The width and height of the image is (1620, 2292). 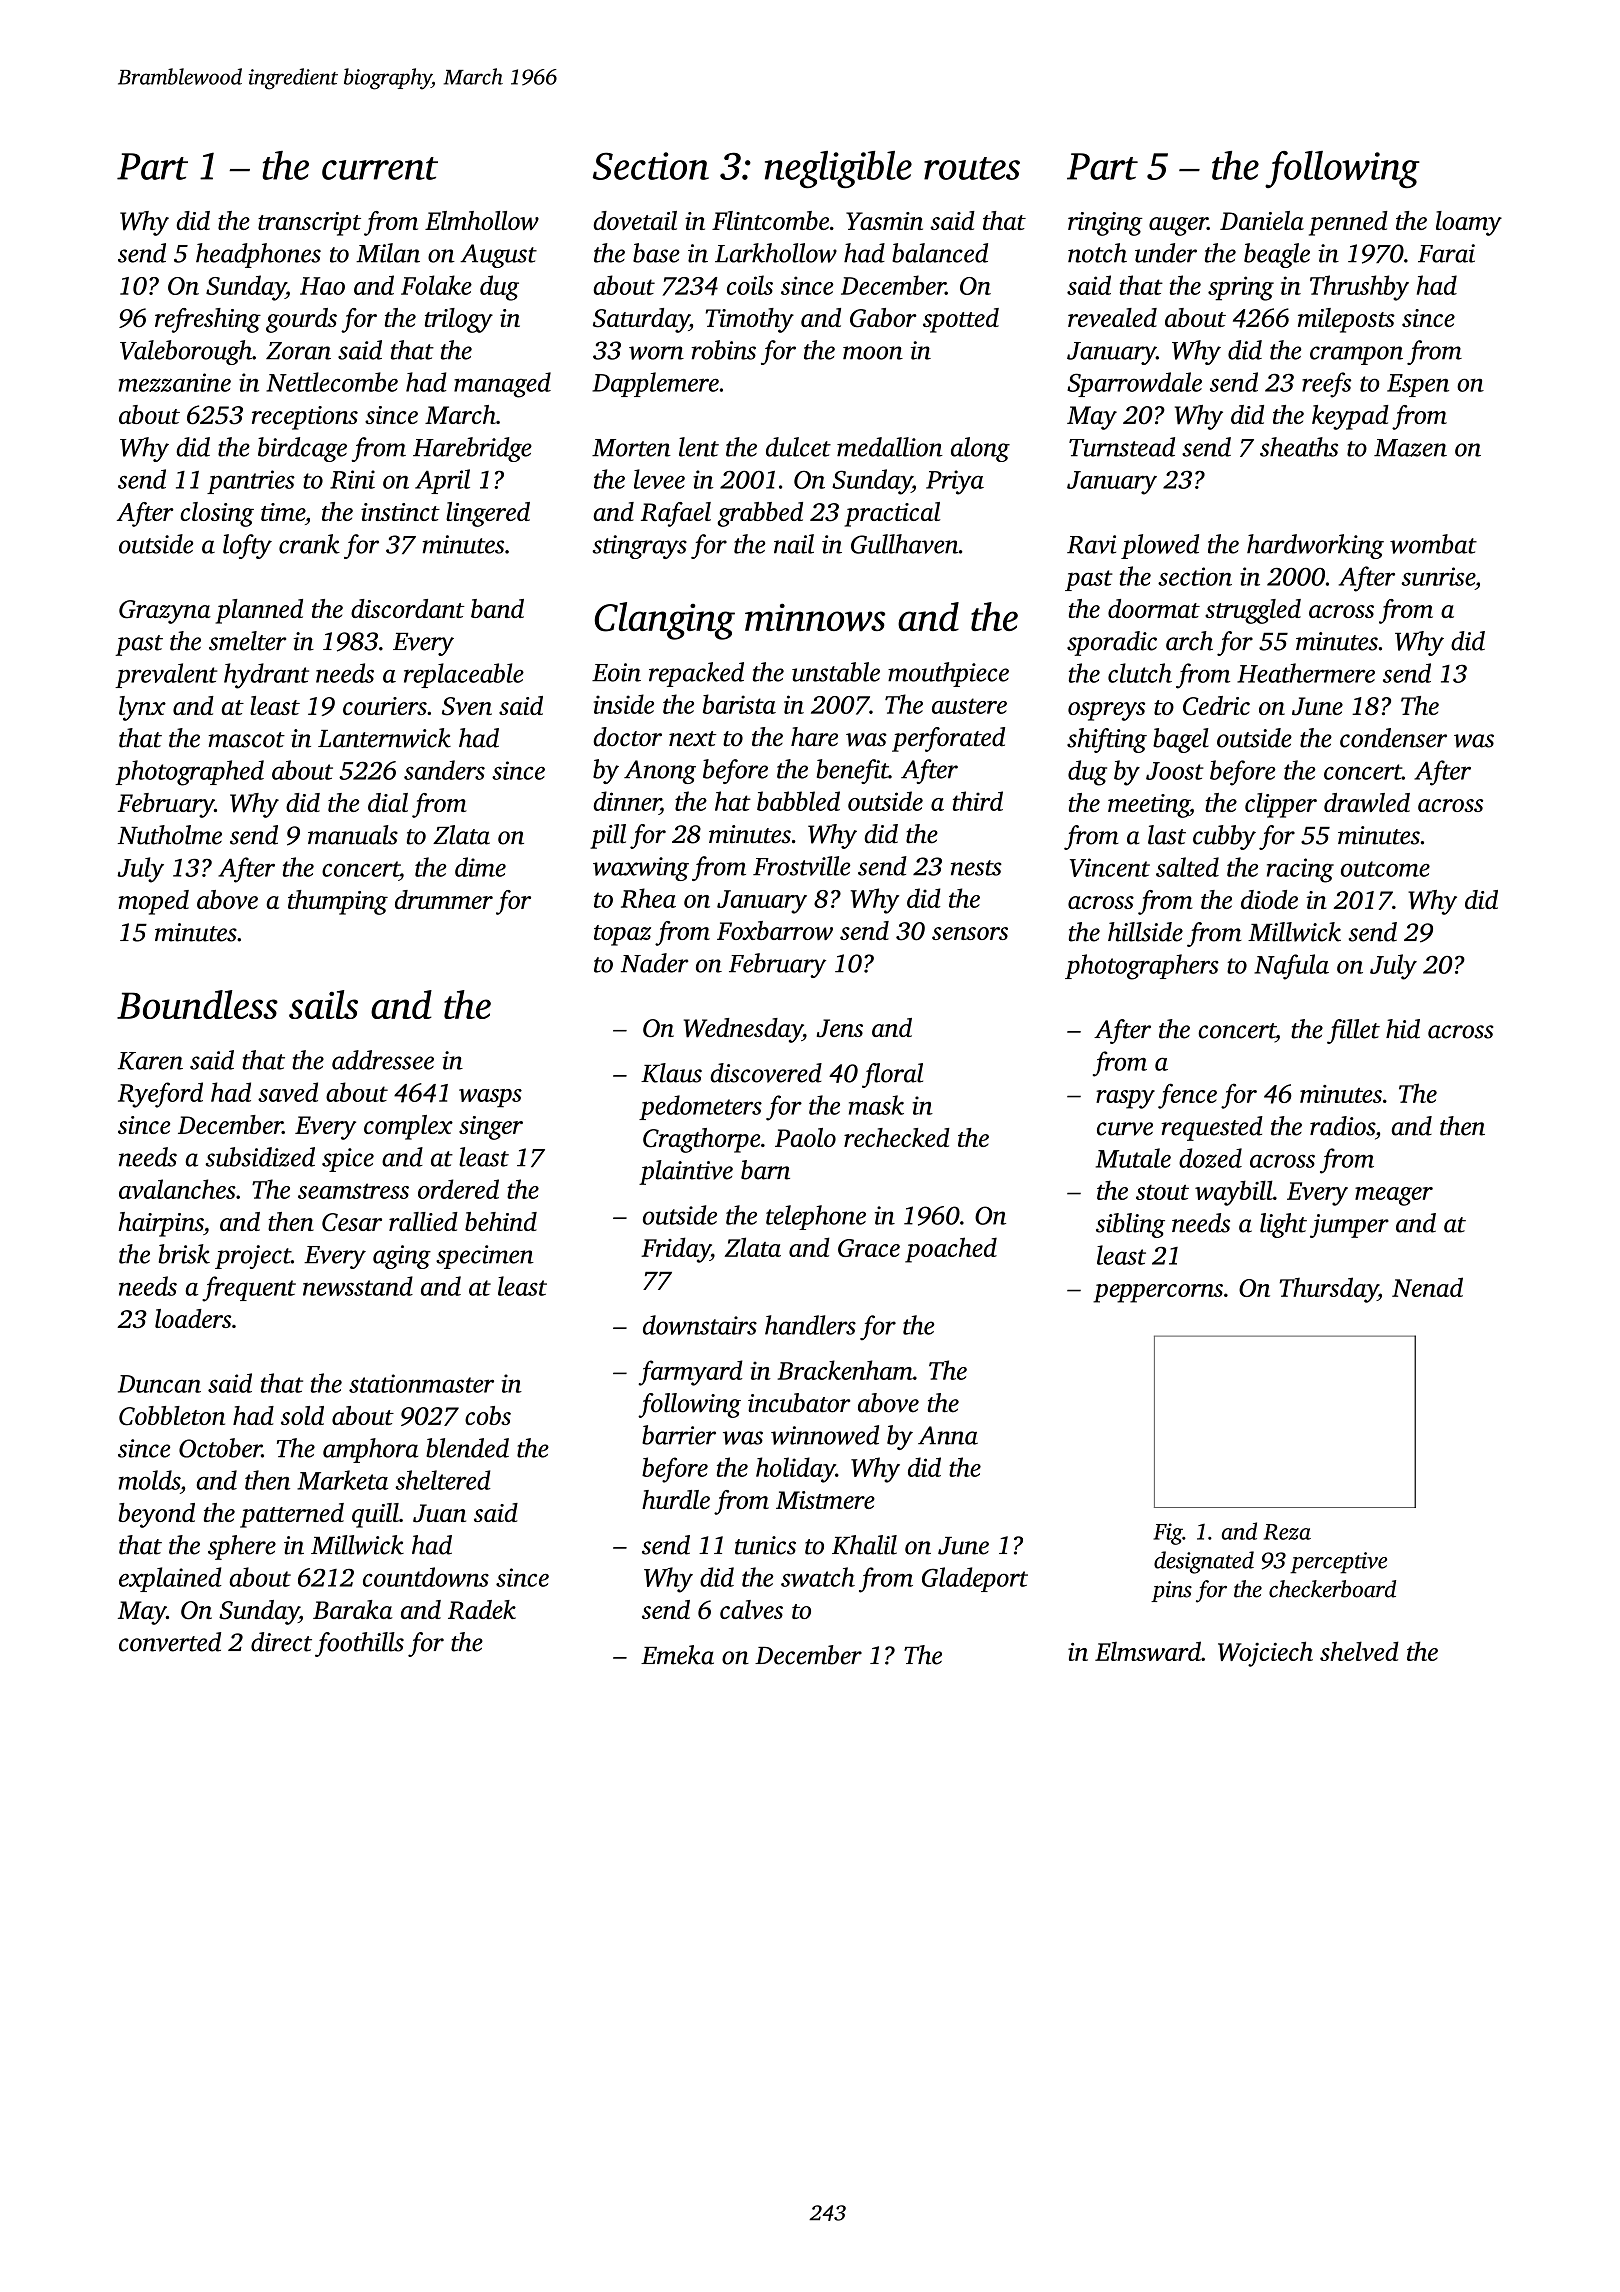 What do you see at coordinates (1277, 255) in the image?
I see `beagle` at bounding box center [1277, 255].
